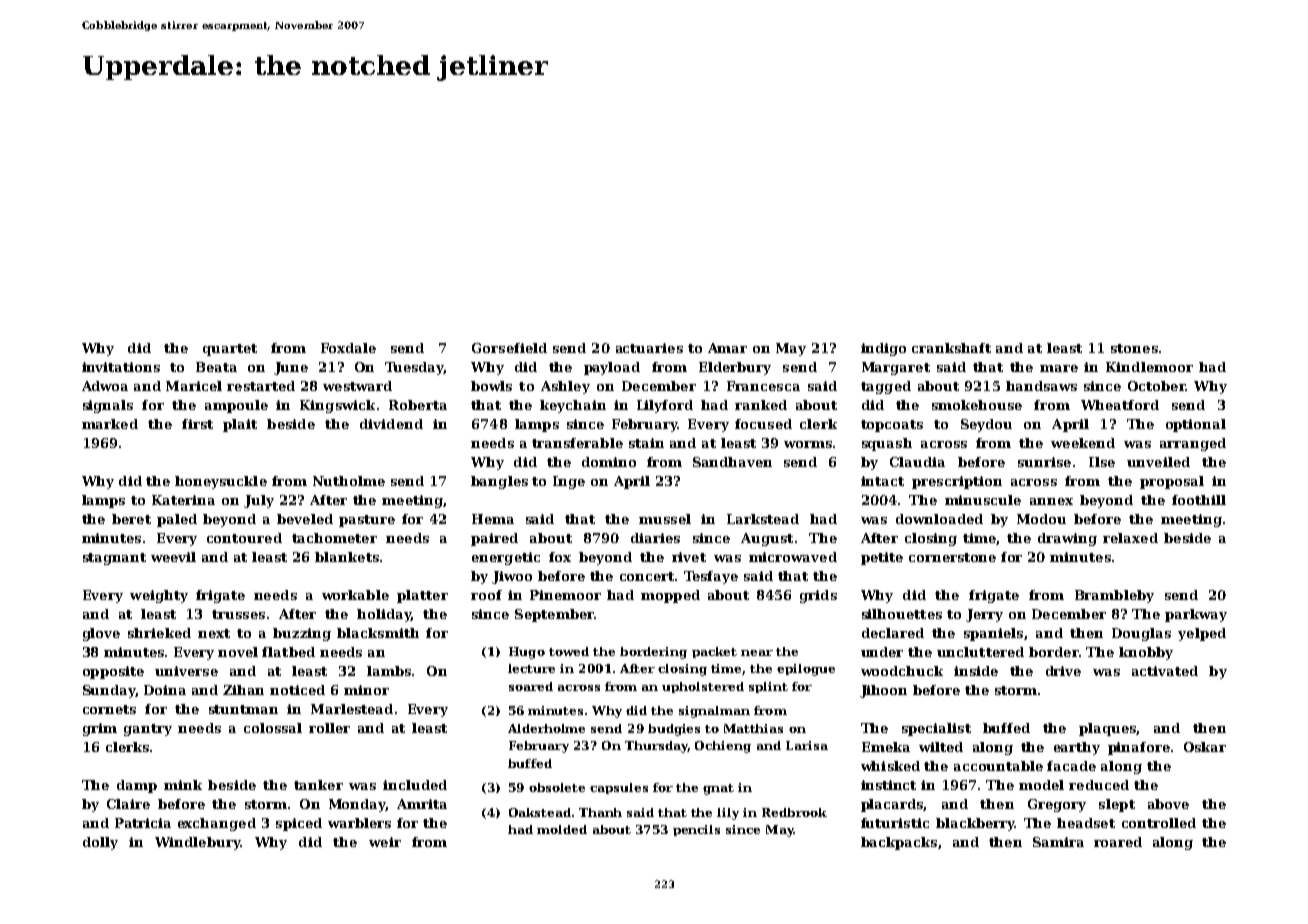  I want to click on weir, so click(385, 842).
